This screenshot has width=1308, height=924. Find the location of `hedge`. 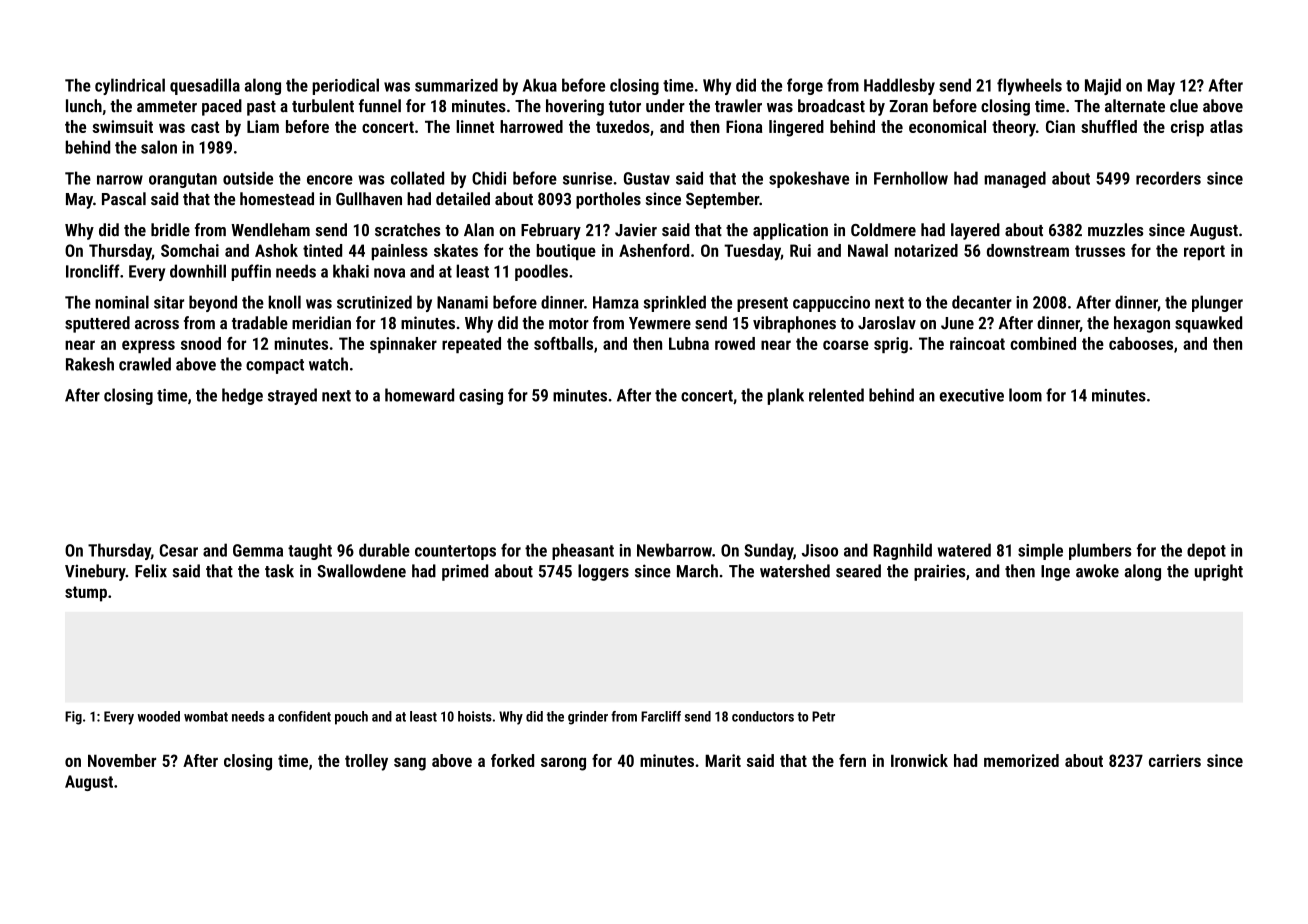

hedge is located at coordinates (242, 396).
